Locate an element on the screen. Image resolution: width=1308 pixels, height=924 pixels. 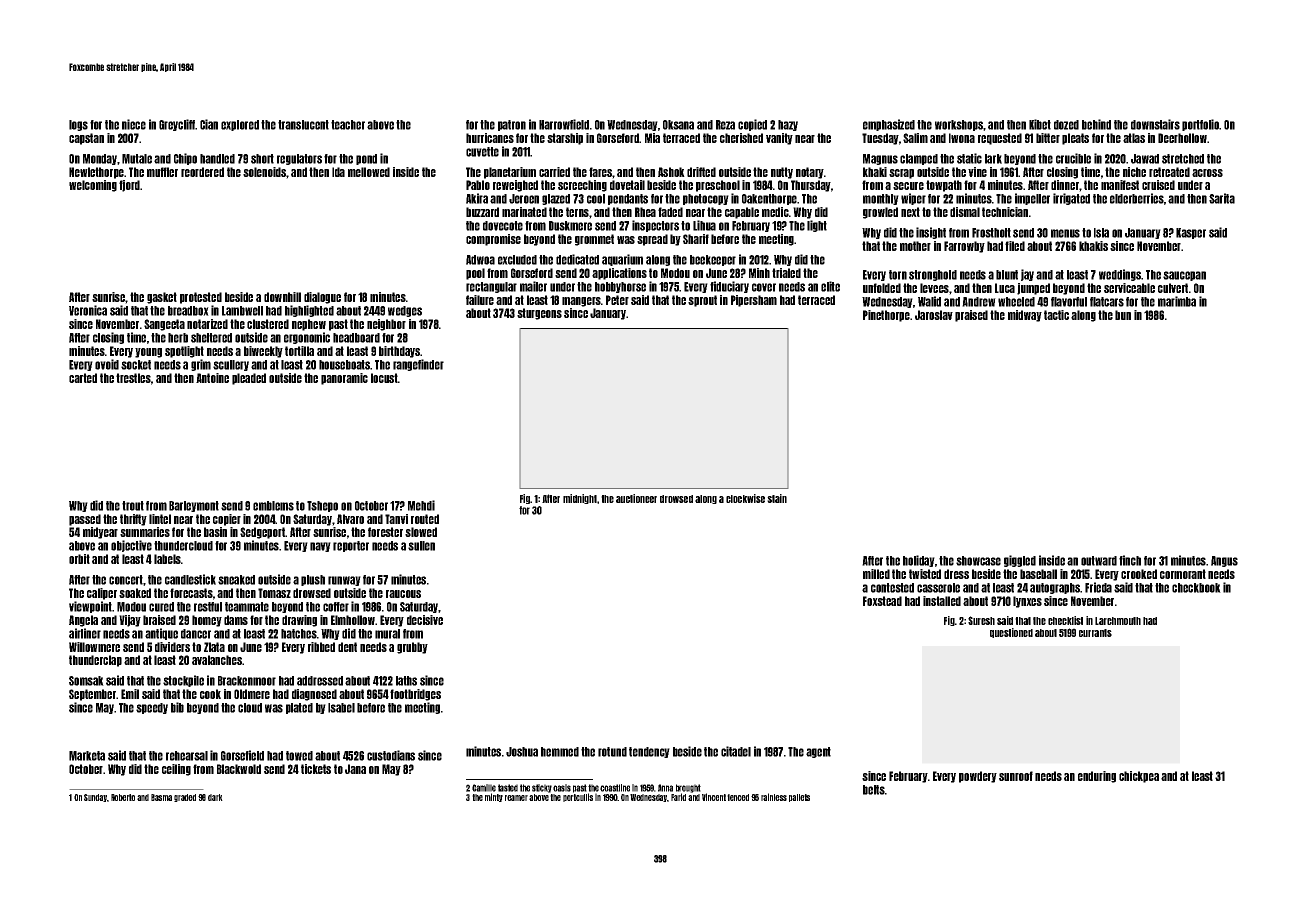
emblems is located at coordinates (273, 506).
